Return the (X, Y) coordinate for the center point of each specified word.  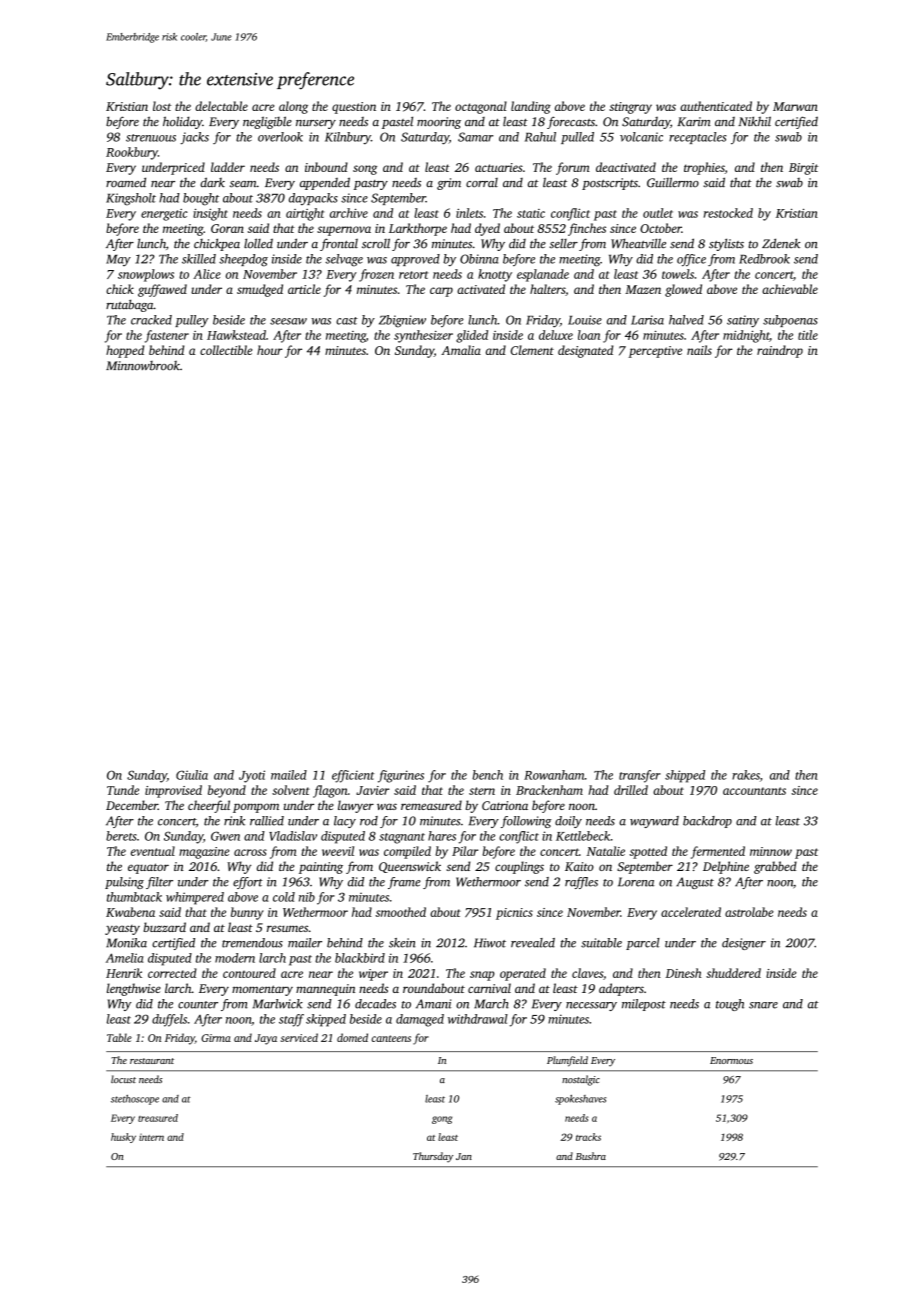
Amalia (461, 350)
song (365, 170)
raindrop (780, 351)
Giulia (192, 775)
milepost (644, 1005)
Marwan (795, 106)
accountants (754, 791)
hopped (125, 351)
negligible (267, 122)
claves (587, 973)
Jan (464, 1156)
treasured (158, 1118)
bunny (247, 913)
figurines (401, 776)
